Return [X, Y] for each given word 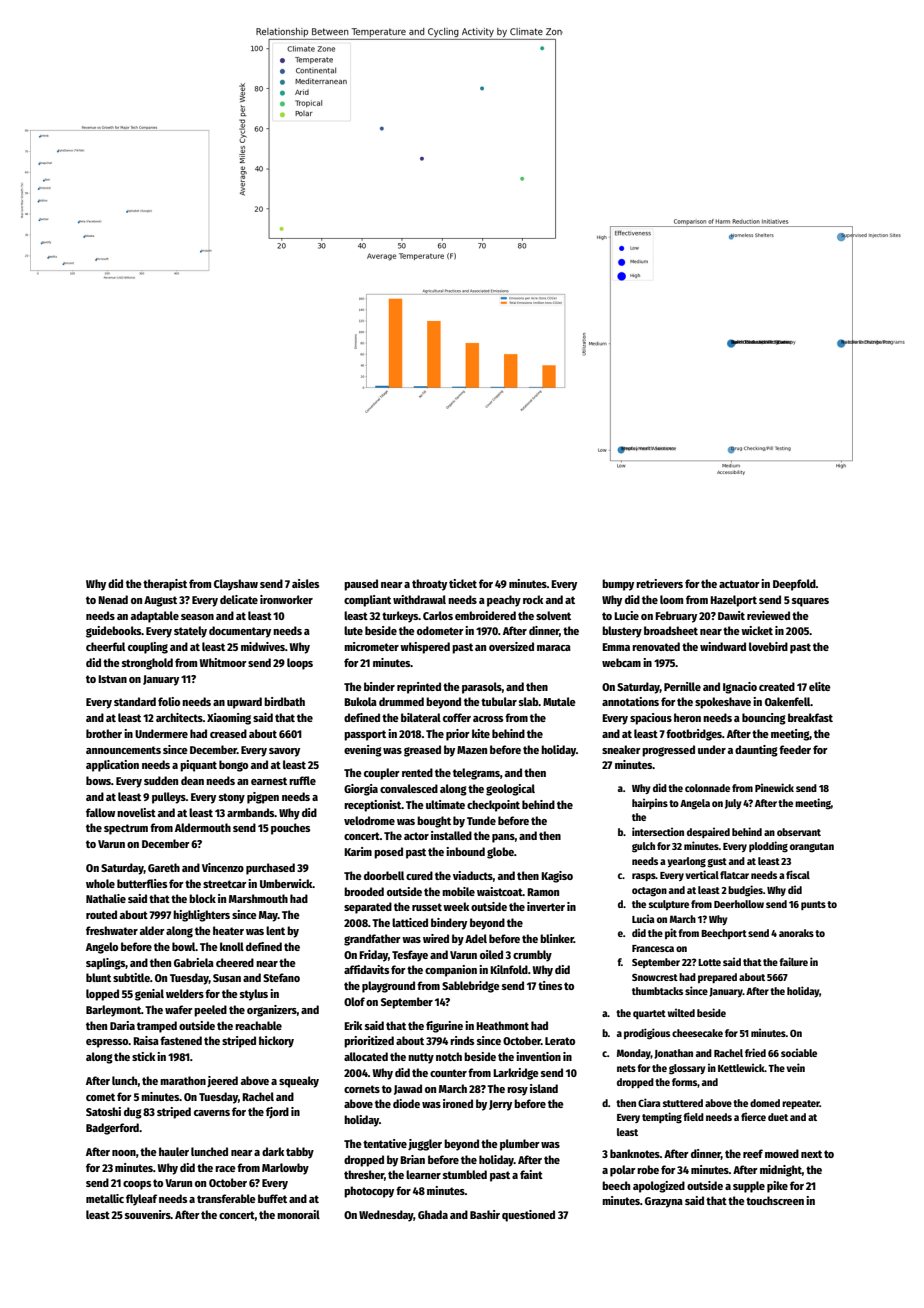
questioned [528, 1216]
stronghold [147, 664]
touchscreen [775, 1200]
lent [275, 930]
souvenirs [148, 1214]
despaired [708, 832]
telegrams [476, 774]
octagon [649, 892]
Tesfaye [410, 956]
